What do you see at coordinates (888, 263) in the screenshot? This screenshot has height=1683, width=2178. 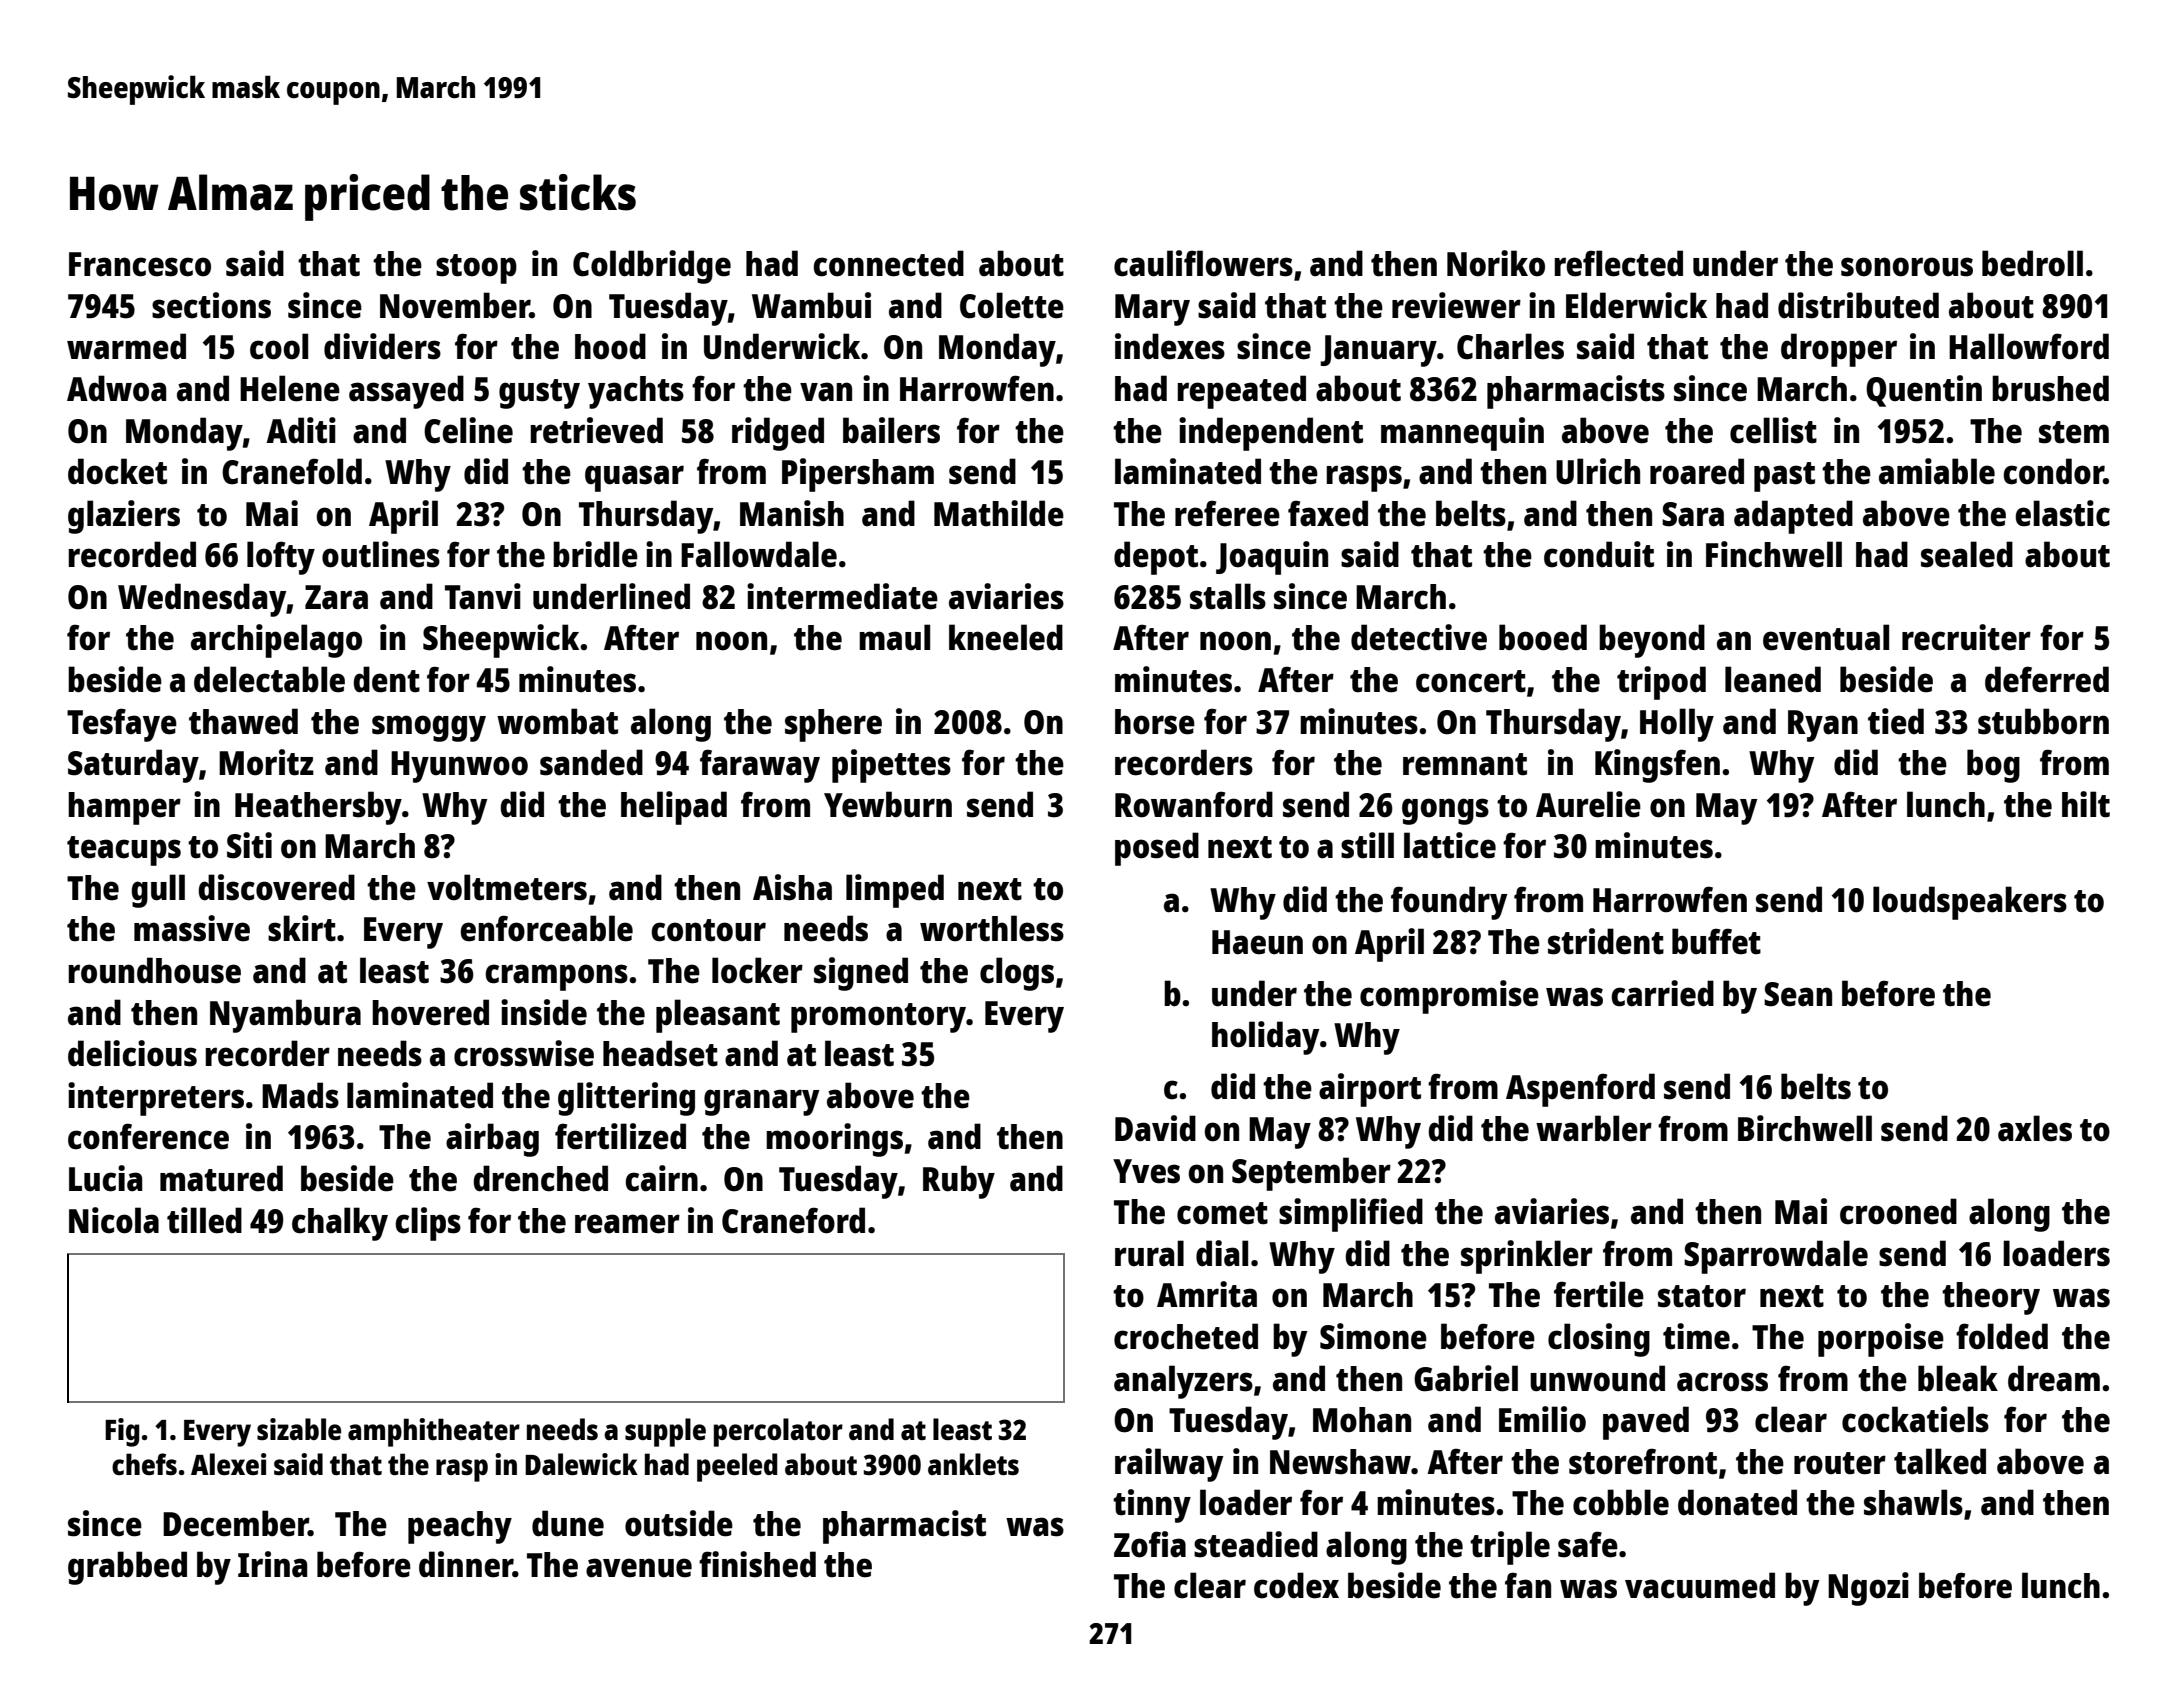 I see `connected` at bounding box center [888, 263].
